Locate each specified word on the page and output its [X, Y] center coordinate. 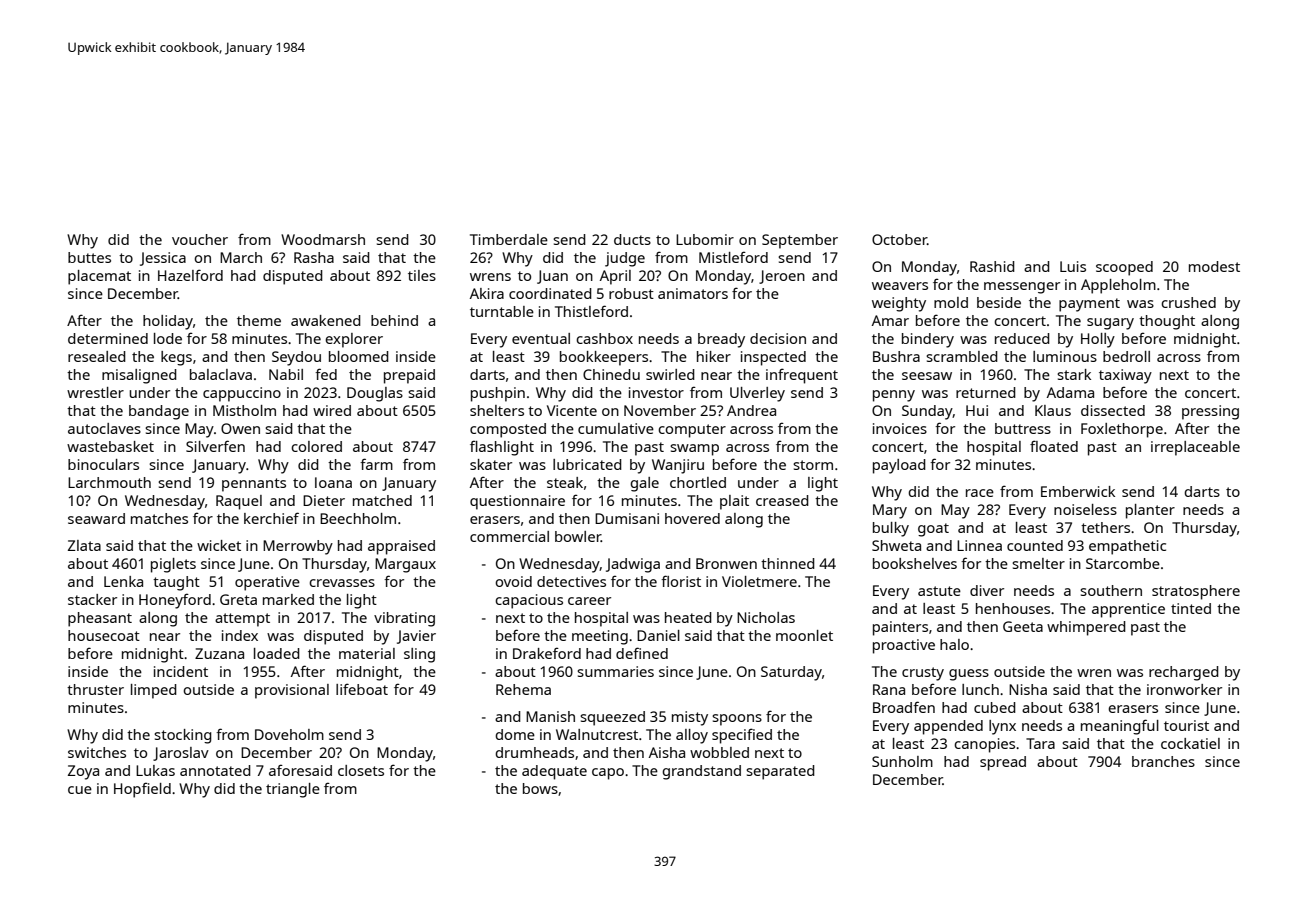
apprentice [1128, 610]
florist [681, 581]
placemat [99, 277]
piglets [173, 565]
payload [899, 466]
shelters [497, 410]
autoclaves [104, 428]
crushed [1188, 302]
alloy [692, 736]
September [800, 241]
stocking [183, 736]
